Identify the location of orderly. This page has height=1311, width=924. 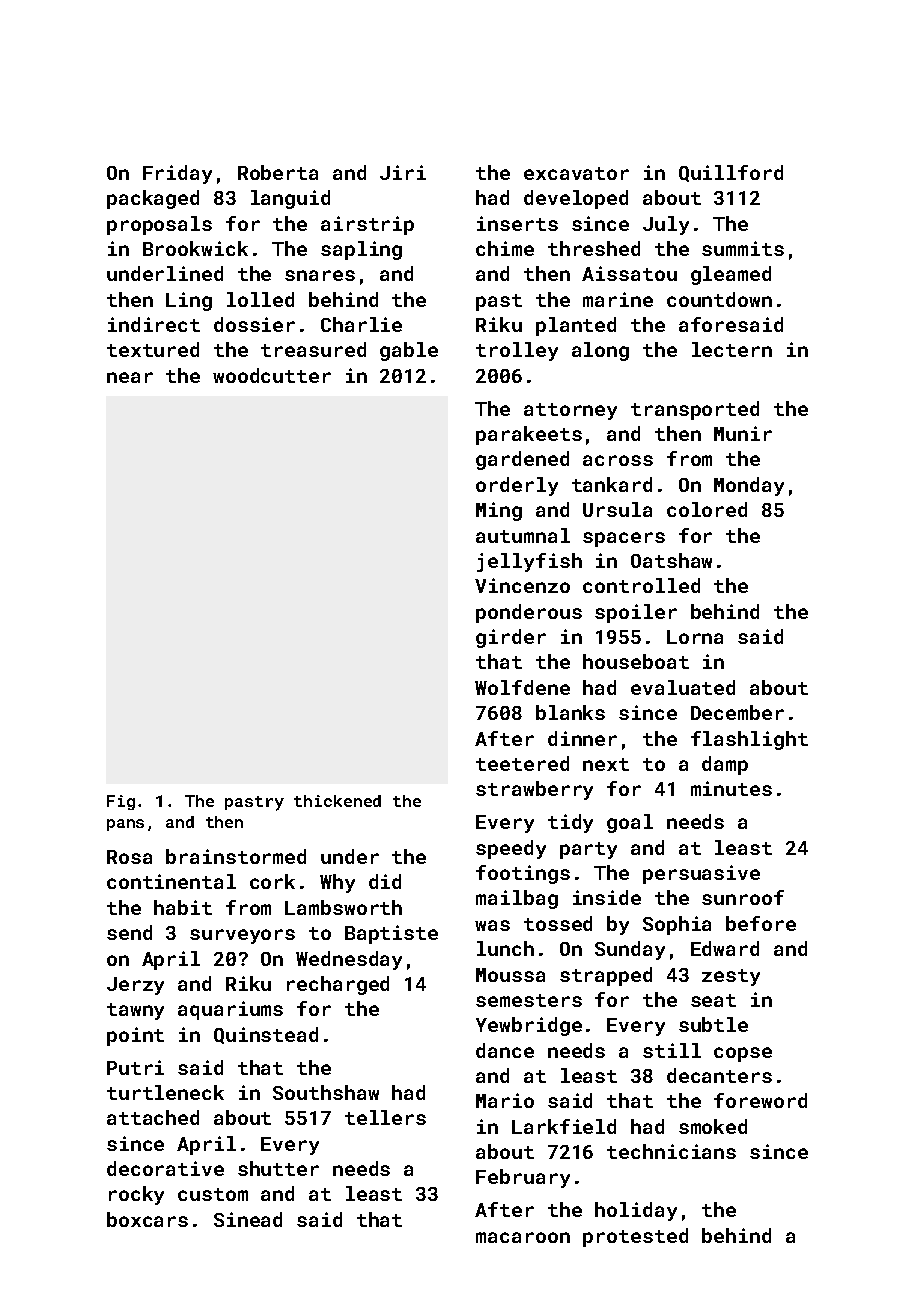
(517, 486).
